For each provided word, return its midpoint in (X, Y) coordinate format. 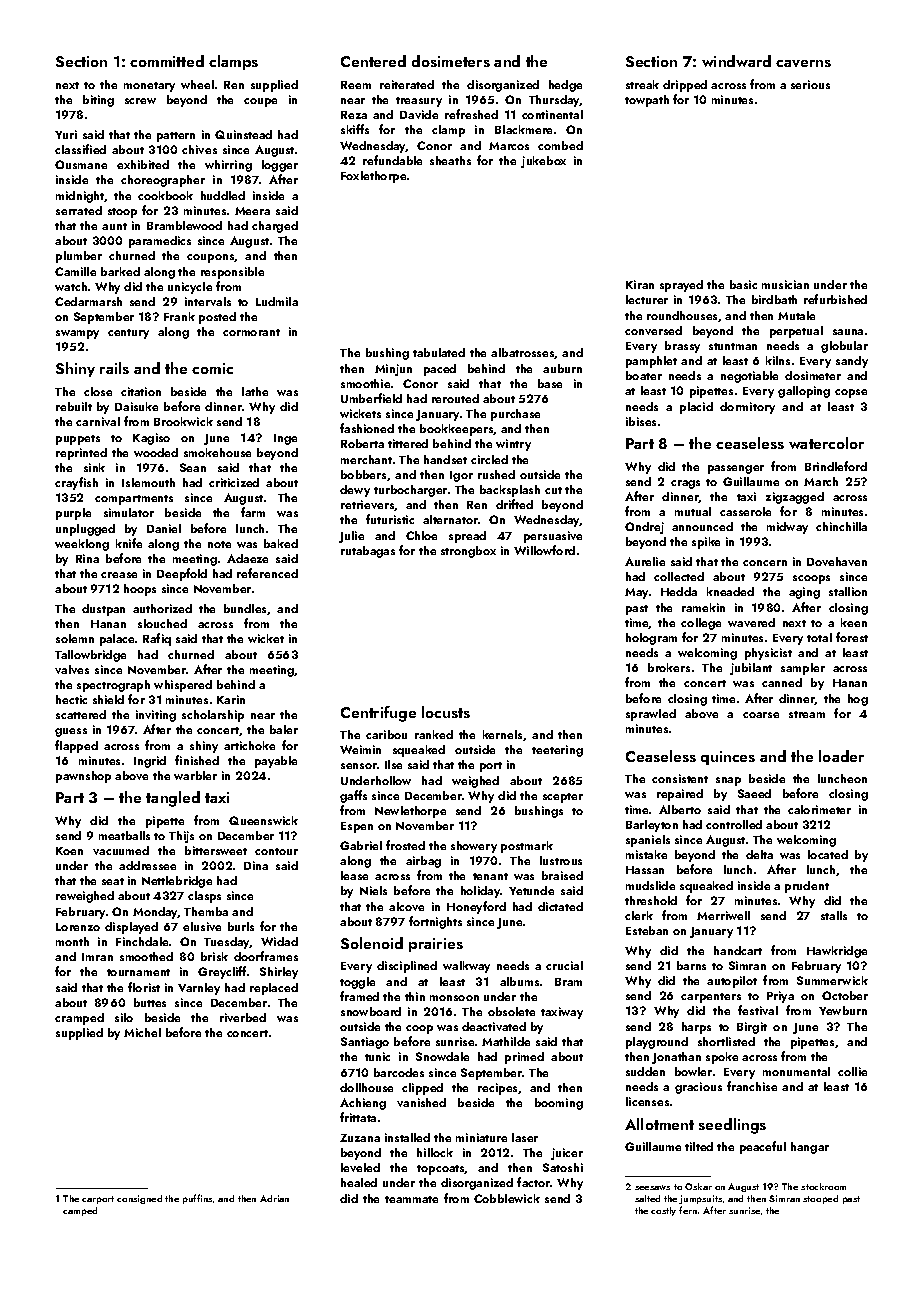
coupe (260, 102)
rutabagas (368, 552)
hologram (651, 639)
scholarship (213, 716)
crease (119, 575)
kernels (502, 734)
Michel (142, 1032)
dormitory (747, 408)
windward (736, 61)
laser (525, 1137)
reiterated (407, 84)
